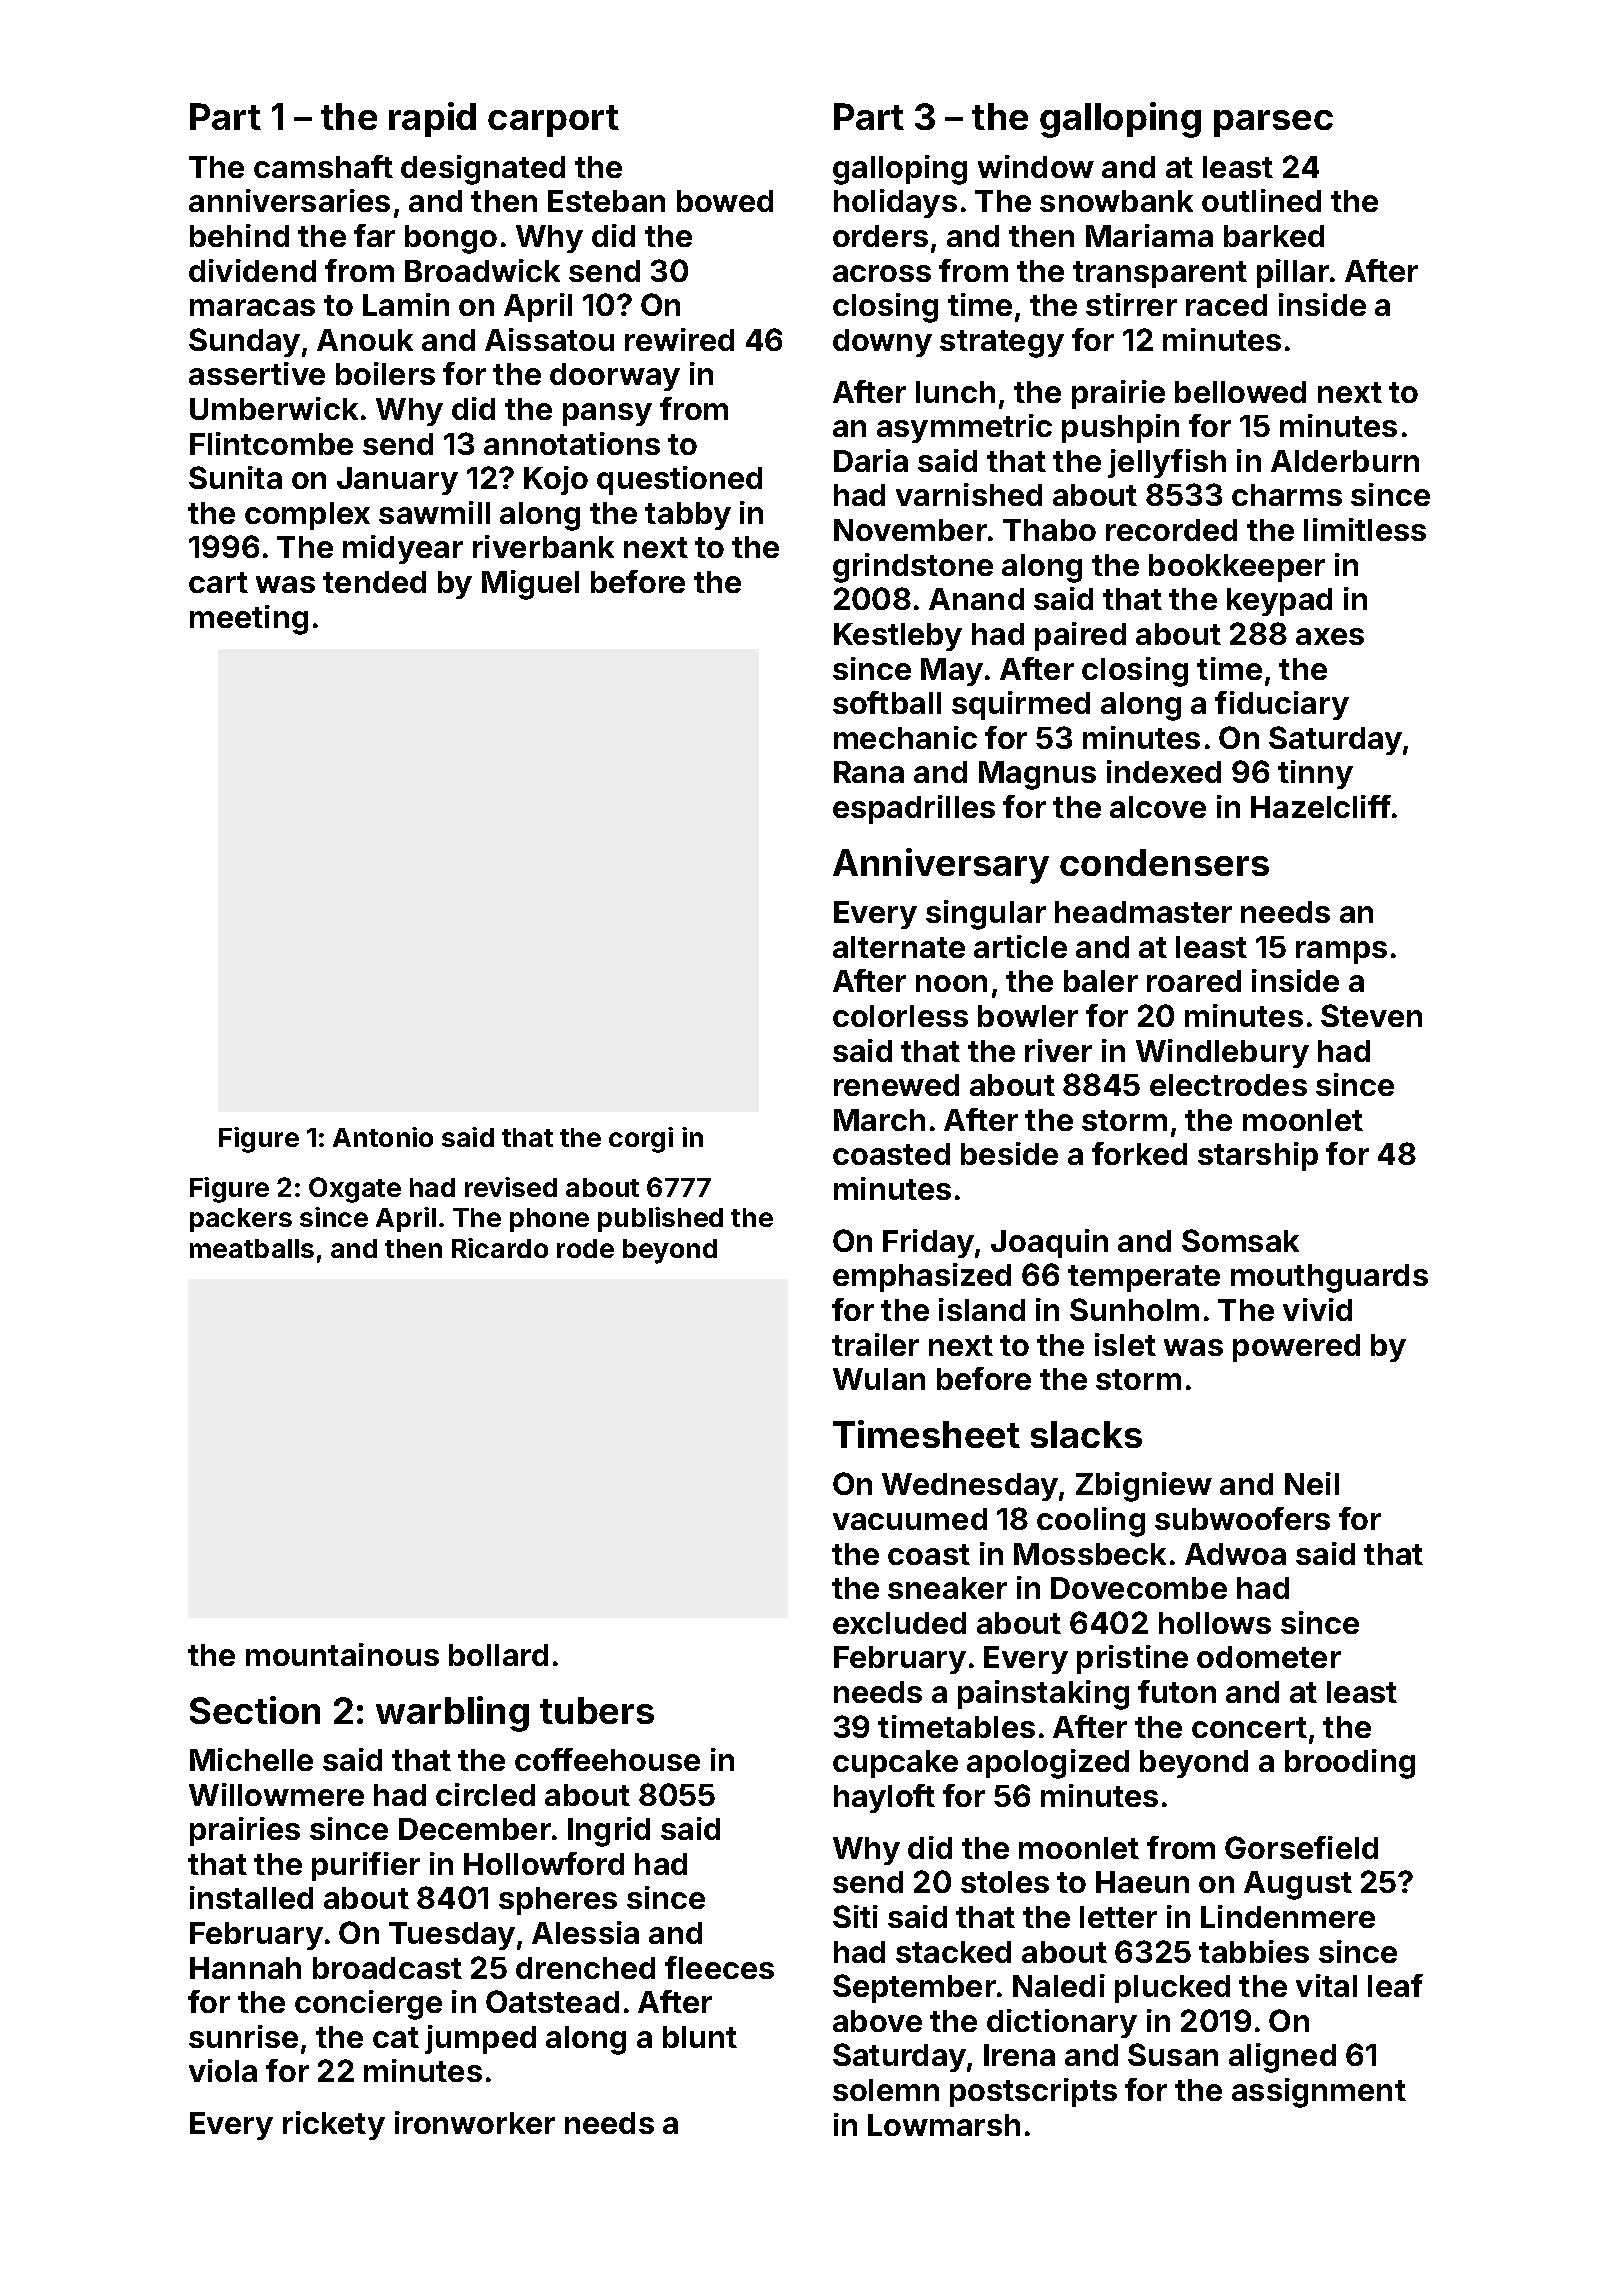  Describe the element at coordinates (900, 1016) in the screenshot. I see `colorless` at that location.
